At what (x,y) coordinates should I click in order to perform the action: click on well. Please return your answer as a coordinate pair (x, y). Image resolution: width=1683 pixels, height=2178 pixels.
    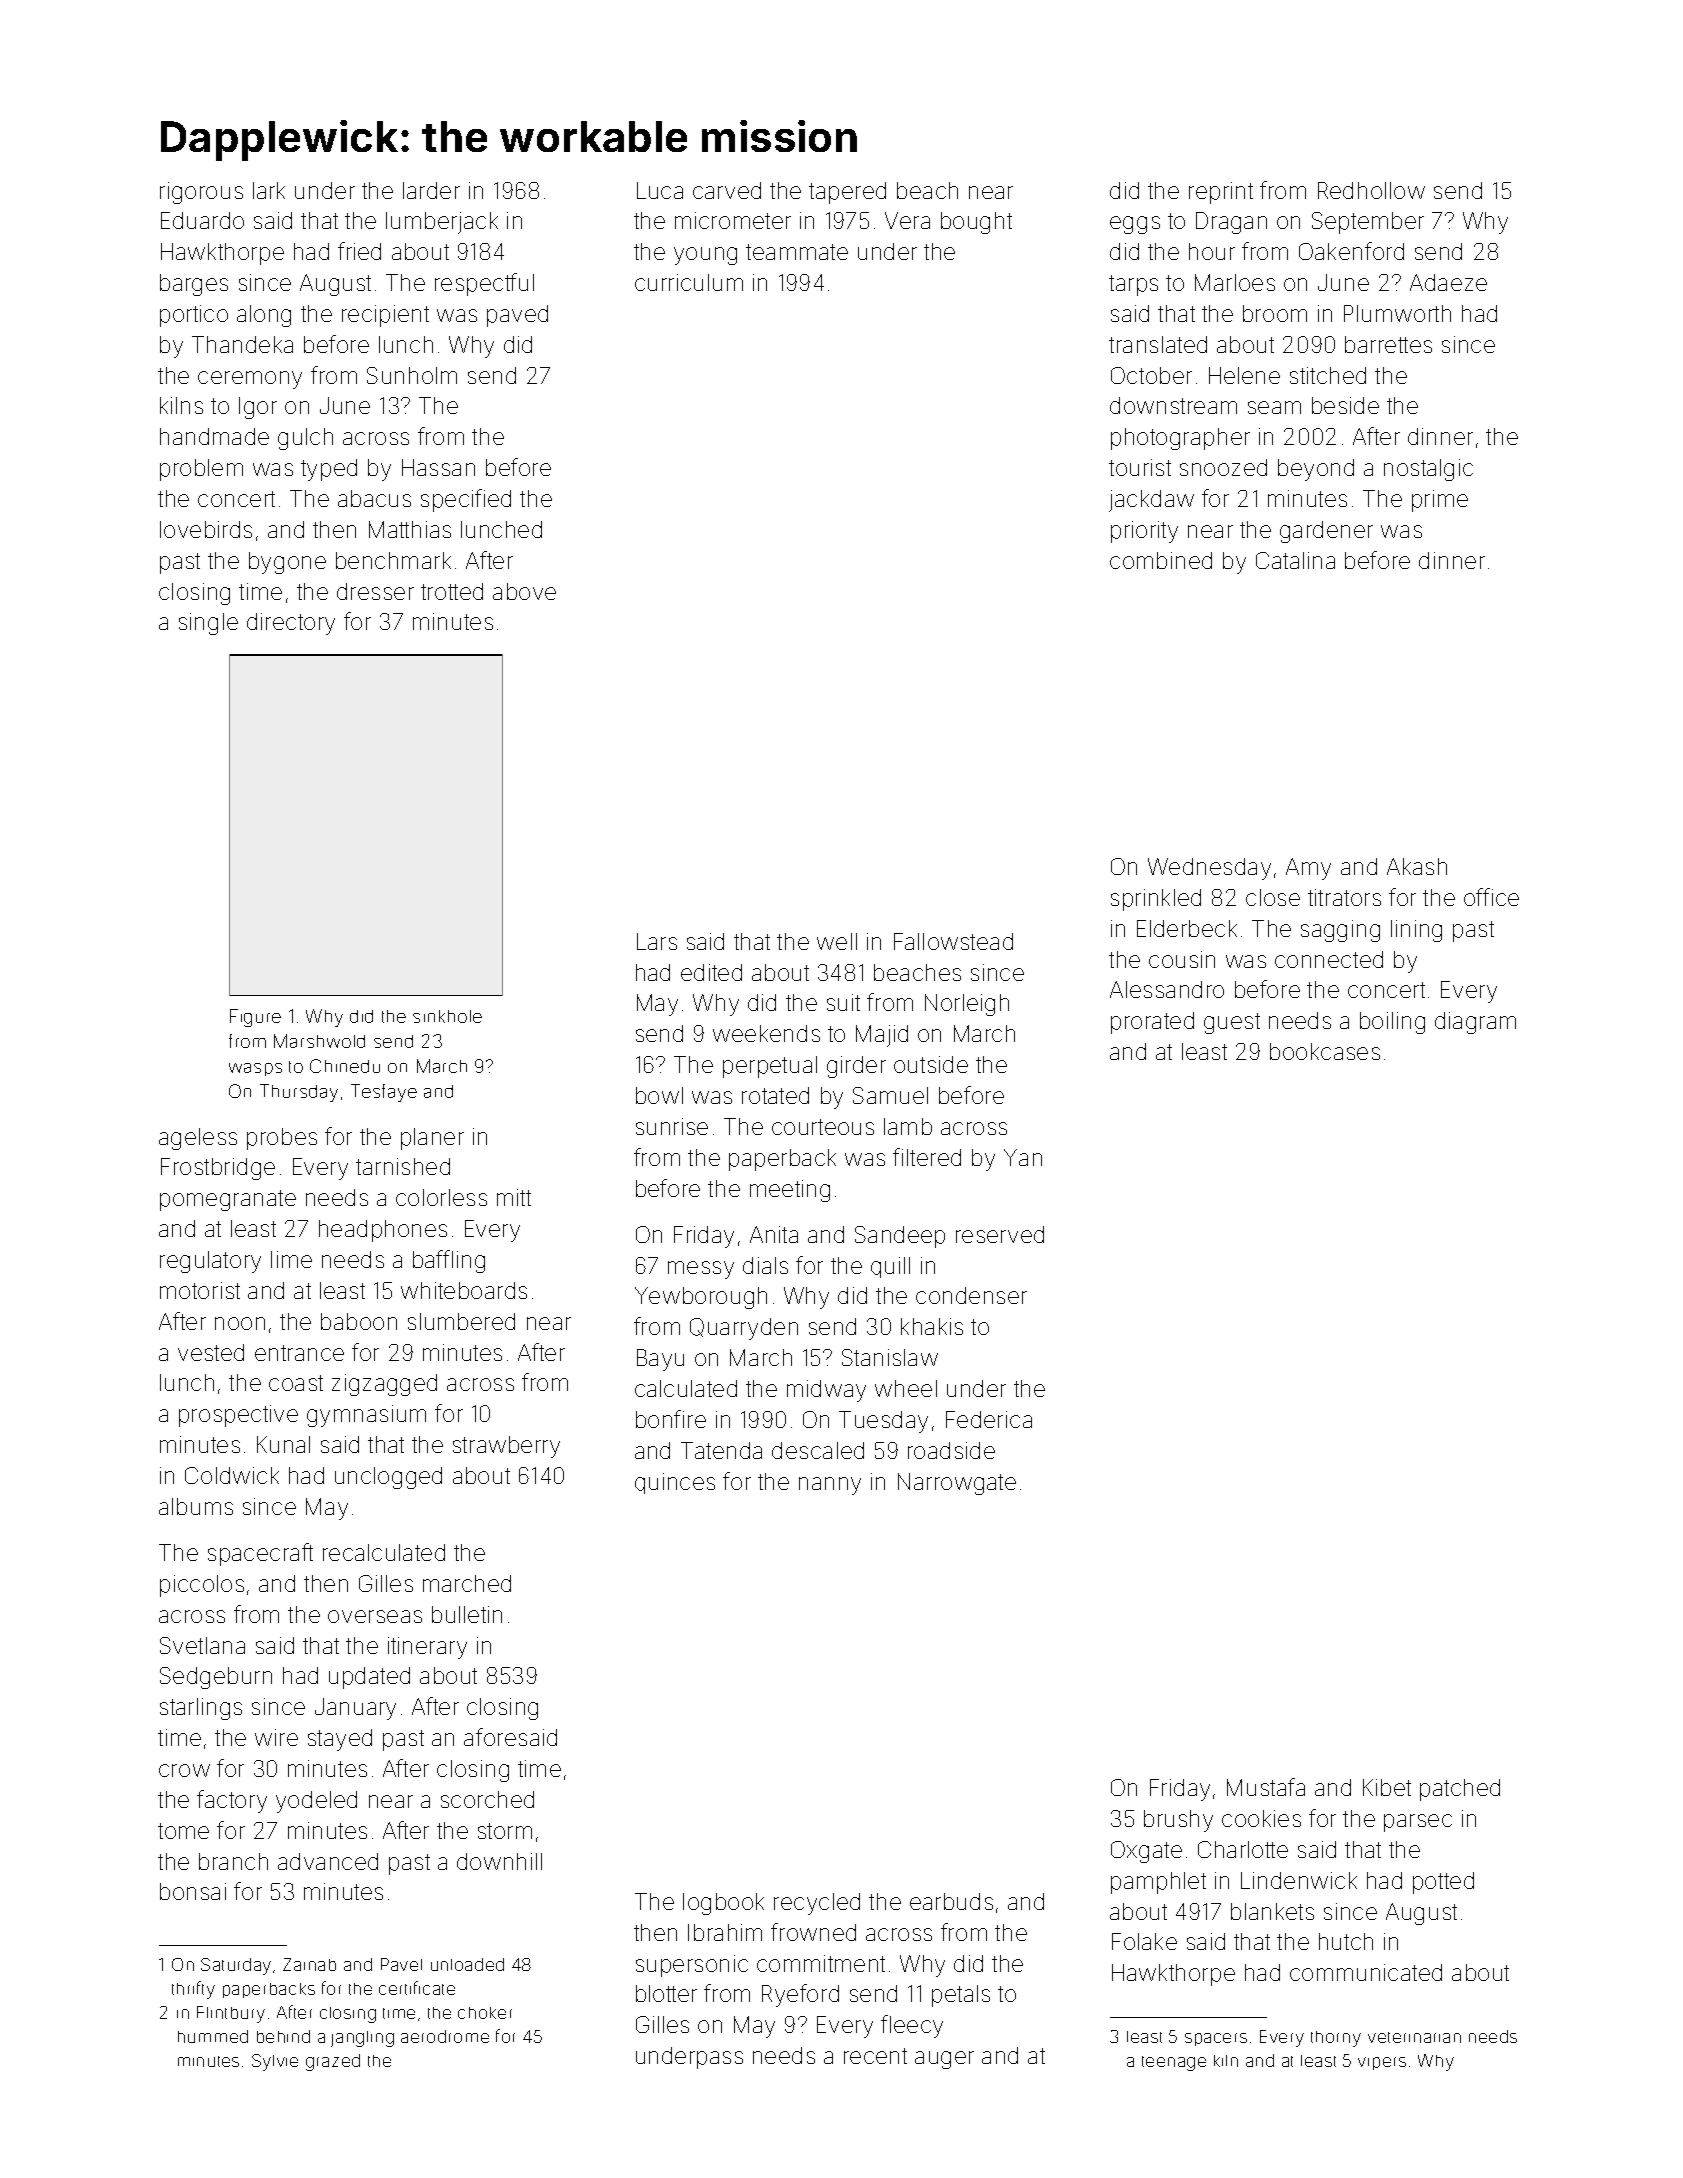
    Looking at the image, I should click on (837, 941).
